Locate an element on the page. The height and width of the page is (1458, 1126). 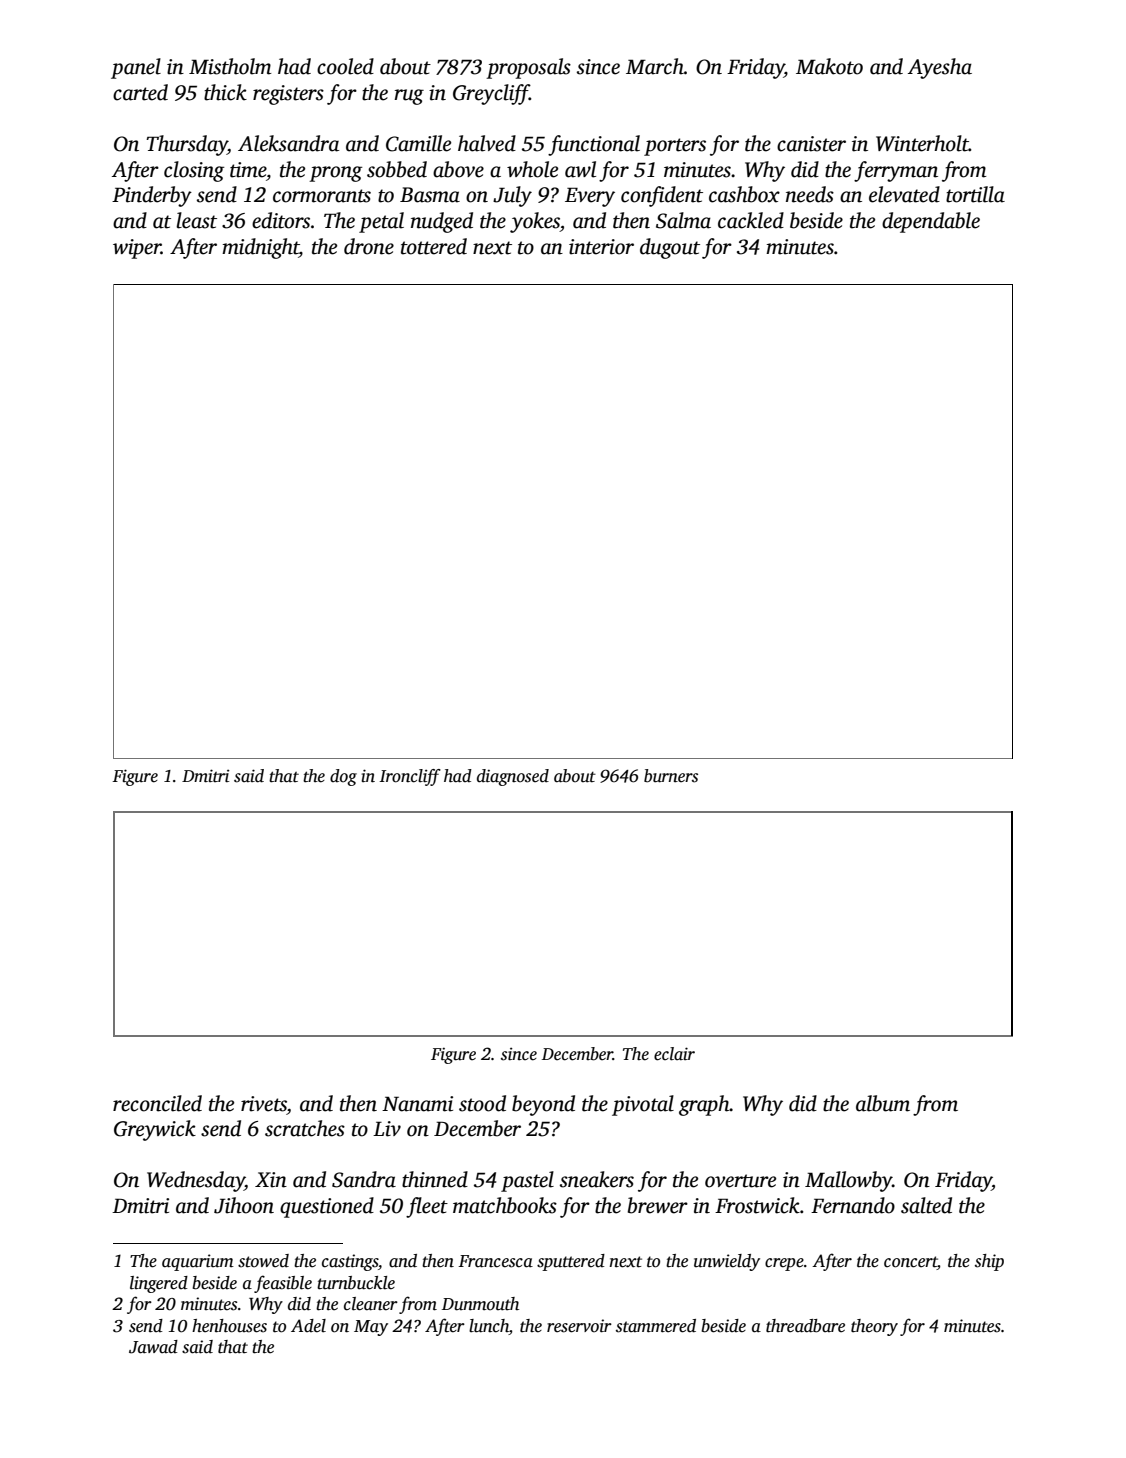
dog is located at coordinates (343, 777).
